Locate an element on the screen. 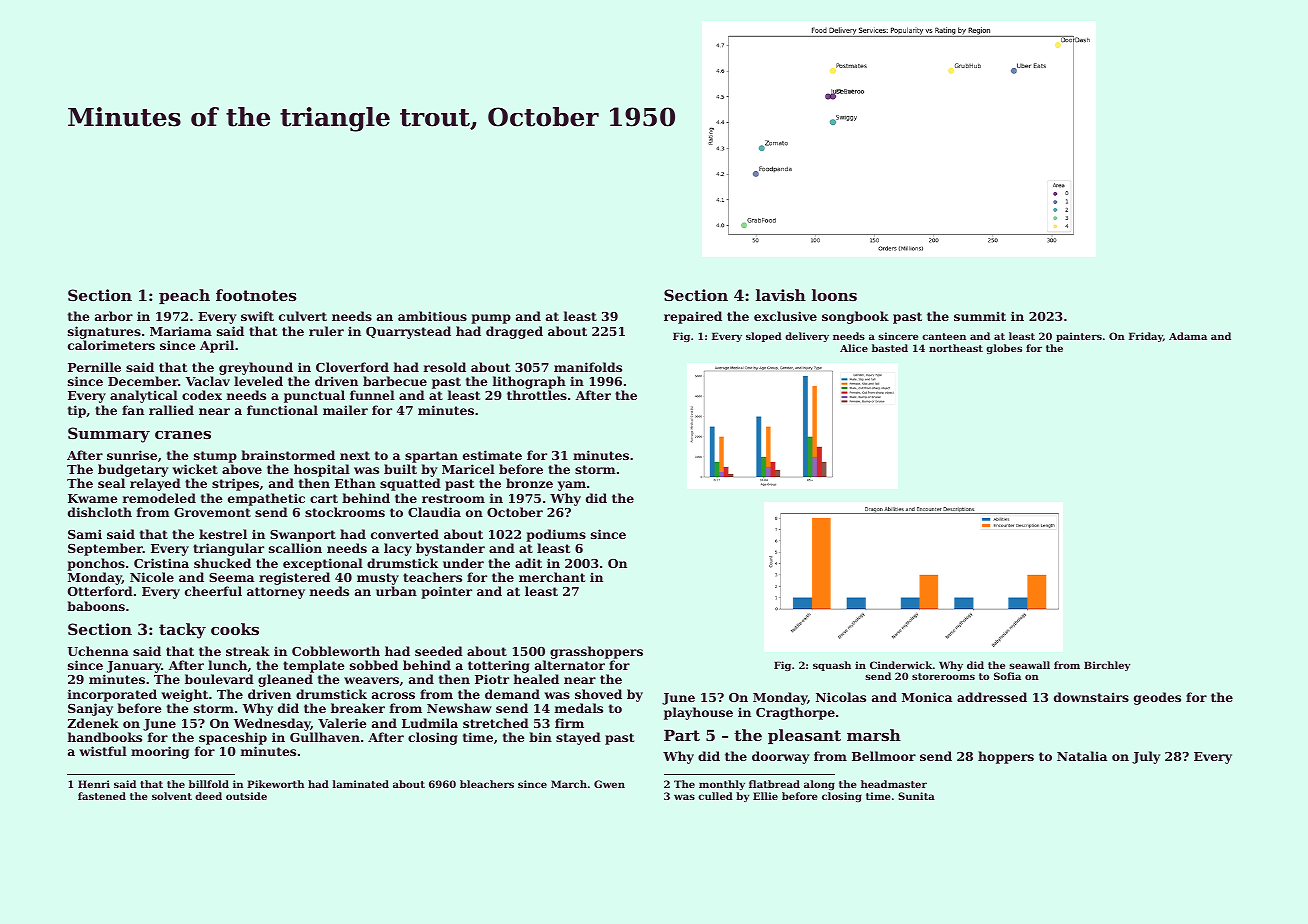 This screenshot has width=1308, height=924. globes is located at coordinates (1004, 349).
